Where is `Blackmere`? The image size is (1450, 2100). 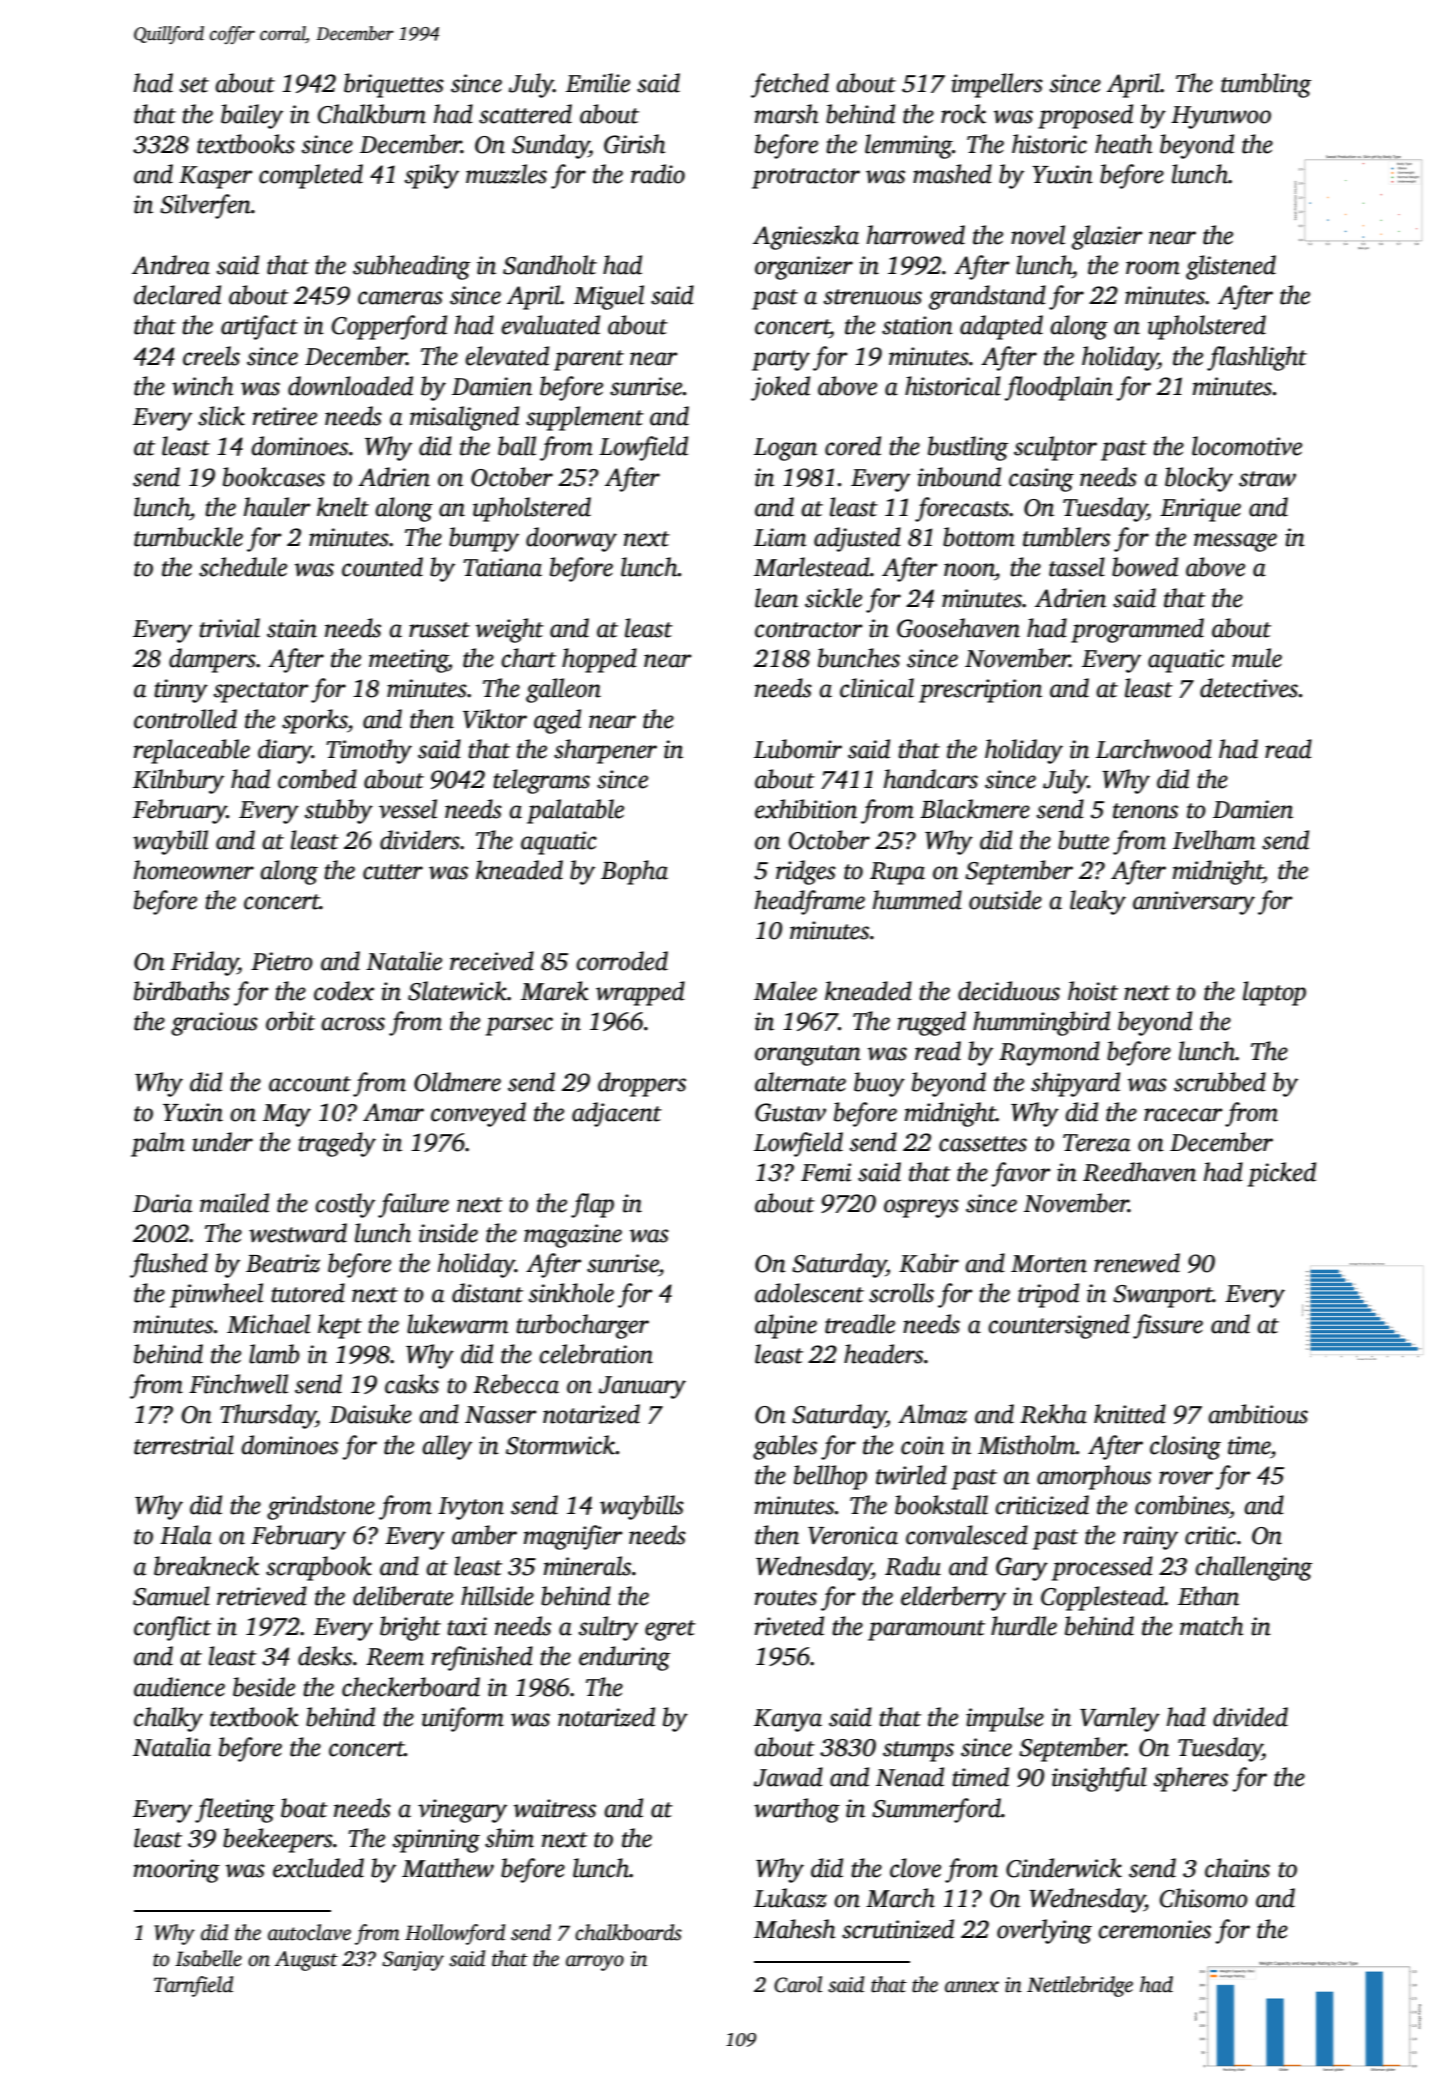
Blackmere is located at coordinates (975, 809).
